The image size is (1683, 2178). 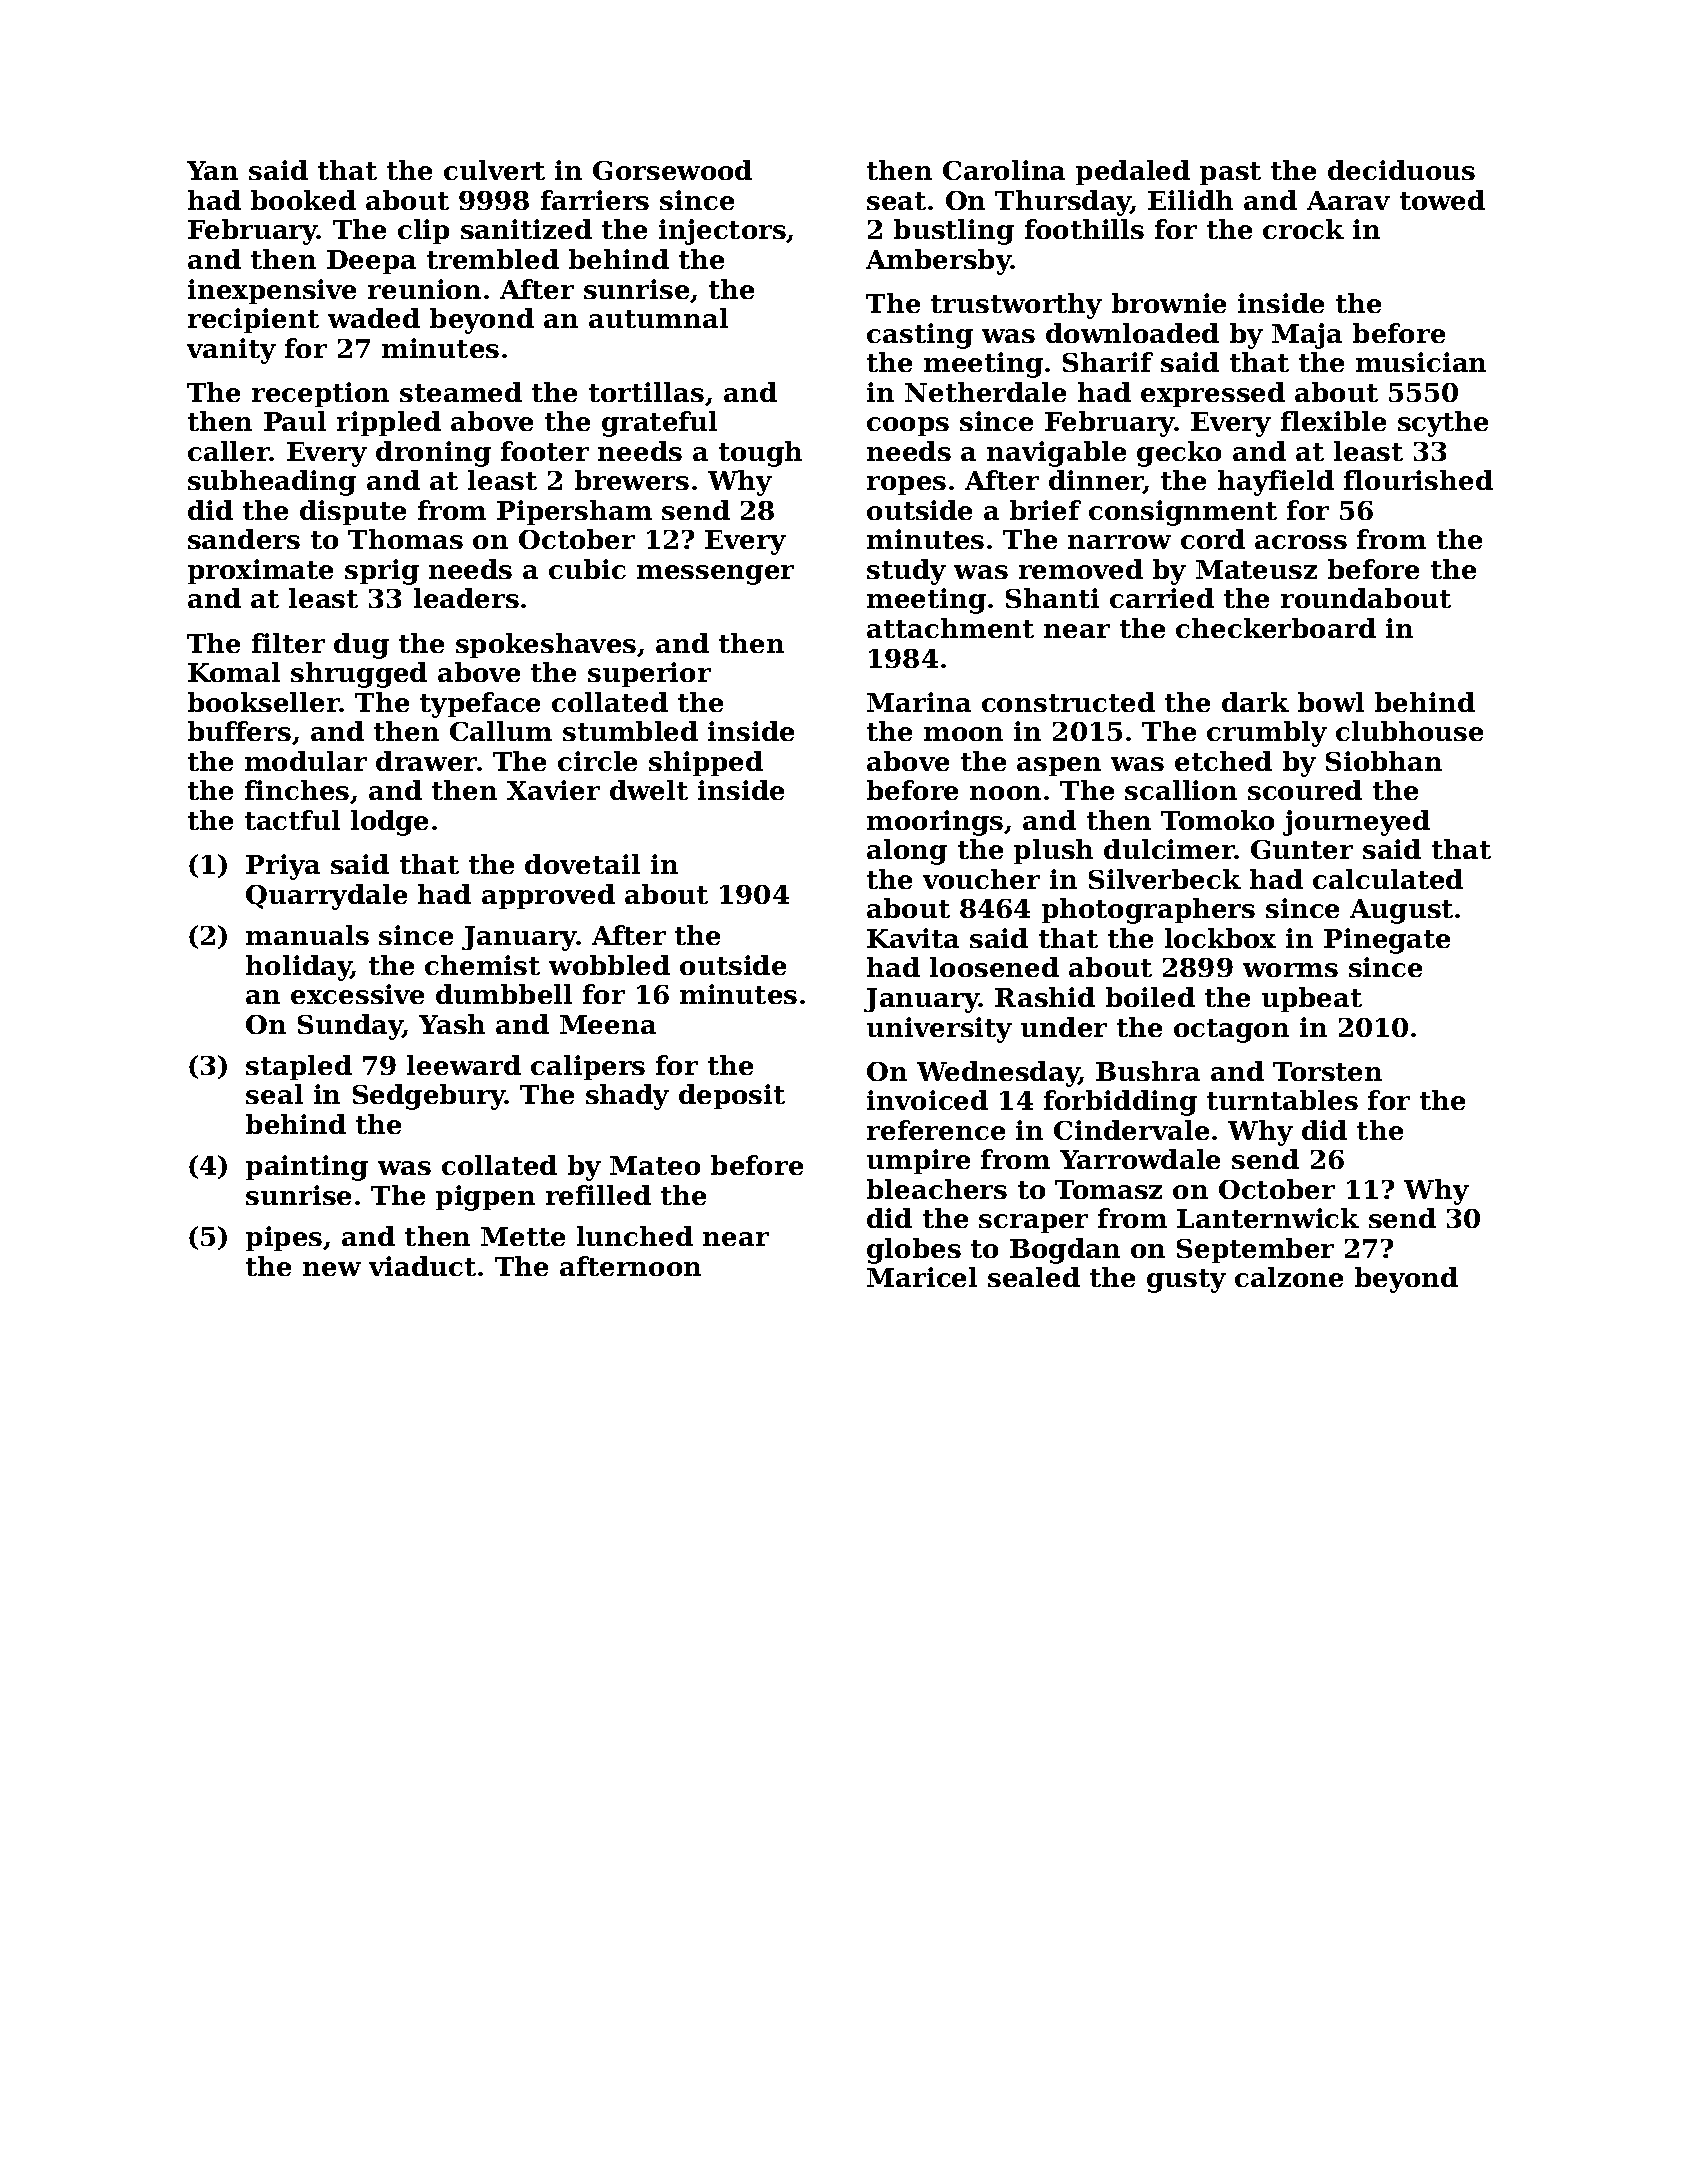 I want to click on stapled, so click(x=299, y=1067).
